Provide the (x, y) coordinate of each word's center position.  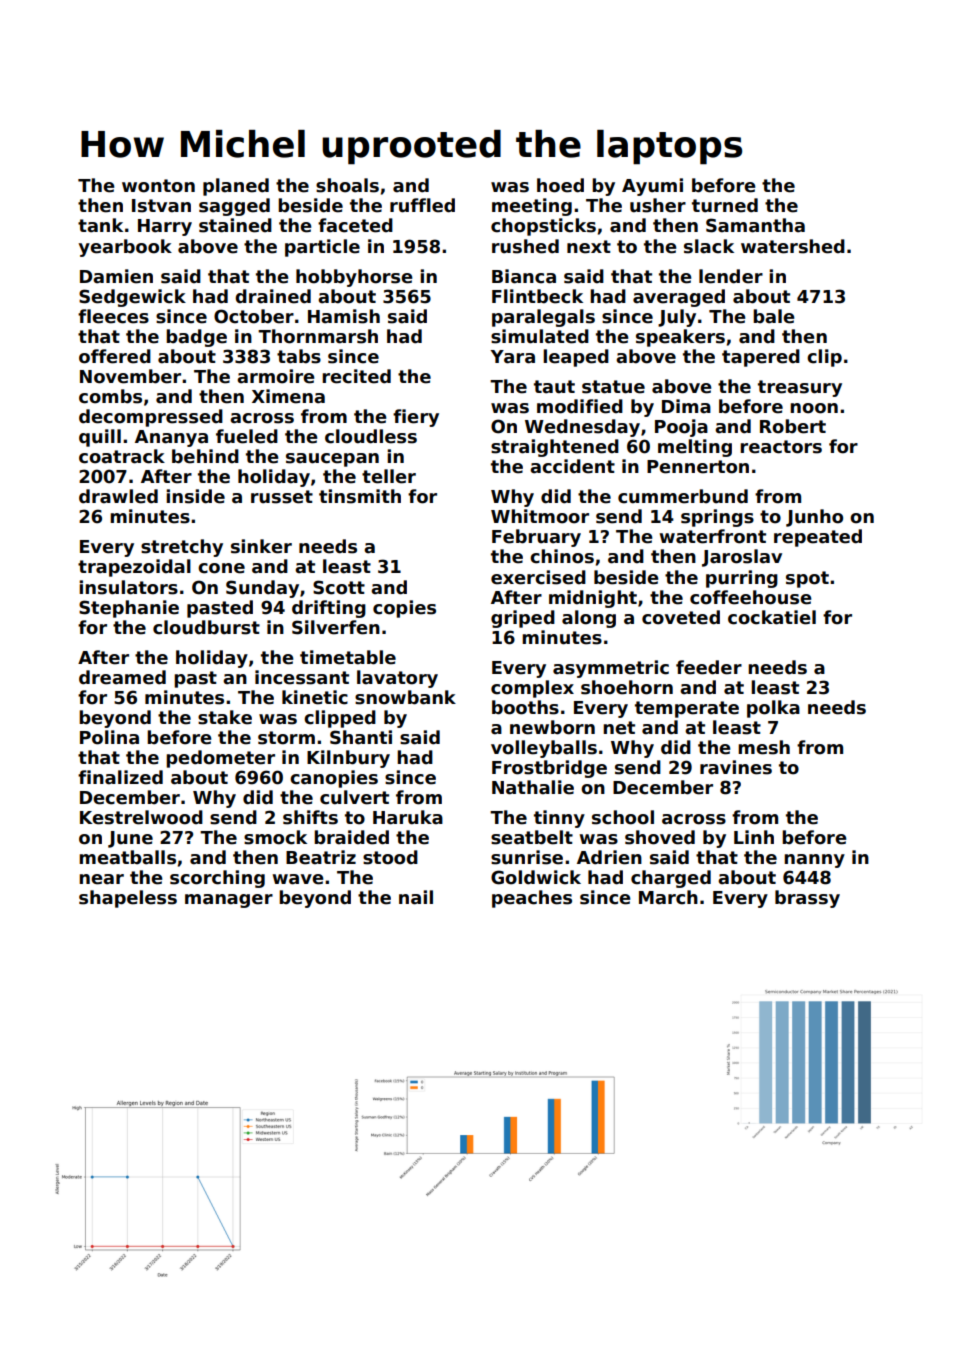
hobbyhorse (354, 278)
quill (100, 438)
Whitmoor (540, 516)
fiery (416, 418)
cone (221, 568)
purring (742, 579)
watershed (793, 246)
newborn (552, 727)
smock (275, 837)
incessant (302, 677)
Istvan (161, 206)
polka (773, 709)
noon (814, 408)
